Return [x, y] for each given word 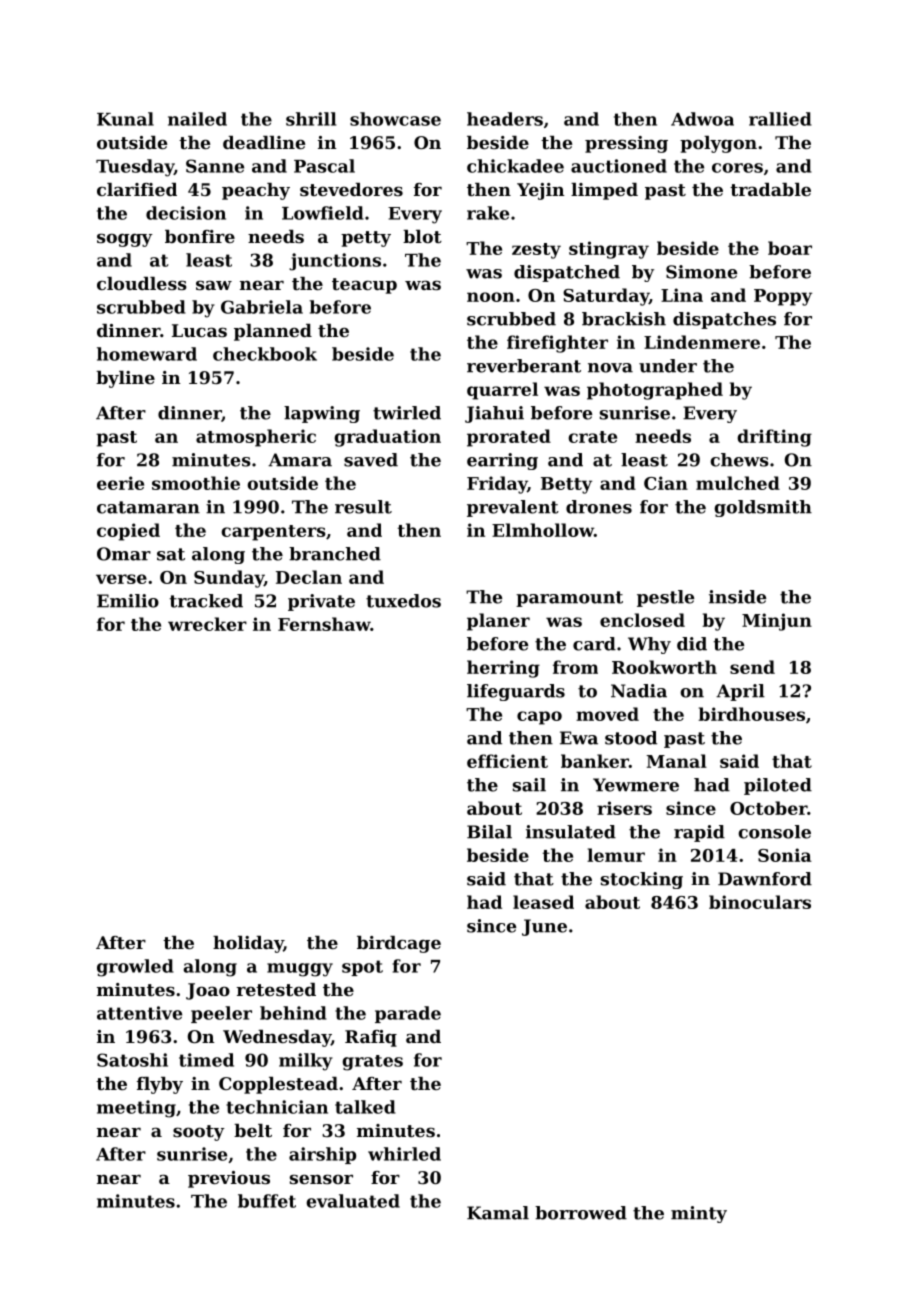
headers [505, 119]
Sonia [785, 855]
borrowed [581, 1213]
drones [599, 507]
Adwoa [702, 119]
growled [135, 968]
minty [699, 1214]
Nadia [639, 691]
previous [229, 1179]
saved [371, 460]
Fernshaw [324, 624]
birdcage [399, 944]
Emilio [128, 601]
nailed [197, 119]
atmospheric [256, 438]
